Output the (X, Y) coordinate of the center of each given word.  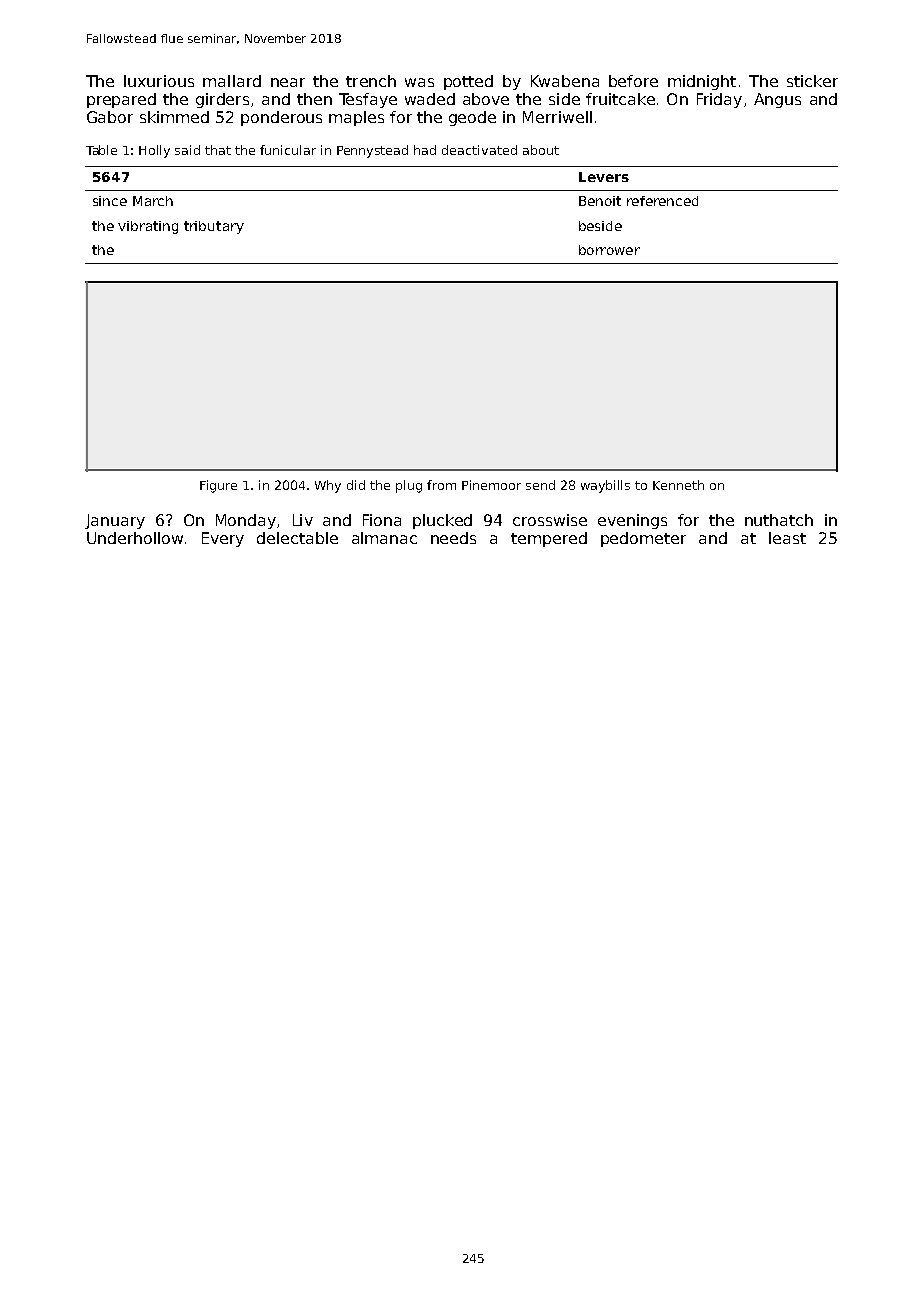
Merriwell (557, 117)
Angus (777, 100)
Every (223, 539)
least (787, 538)
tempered (549, 539)
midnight (702, 82)
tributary (214, 227)
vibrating (148, 227)
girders (222, 100)
